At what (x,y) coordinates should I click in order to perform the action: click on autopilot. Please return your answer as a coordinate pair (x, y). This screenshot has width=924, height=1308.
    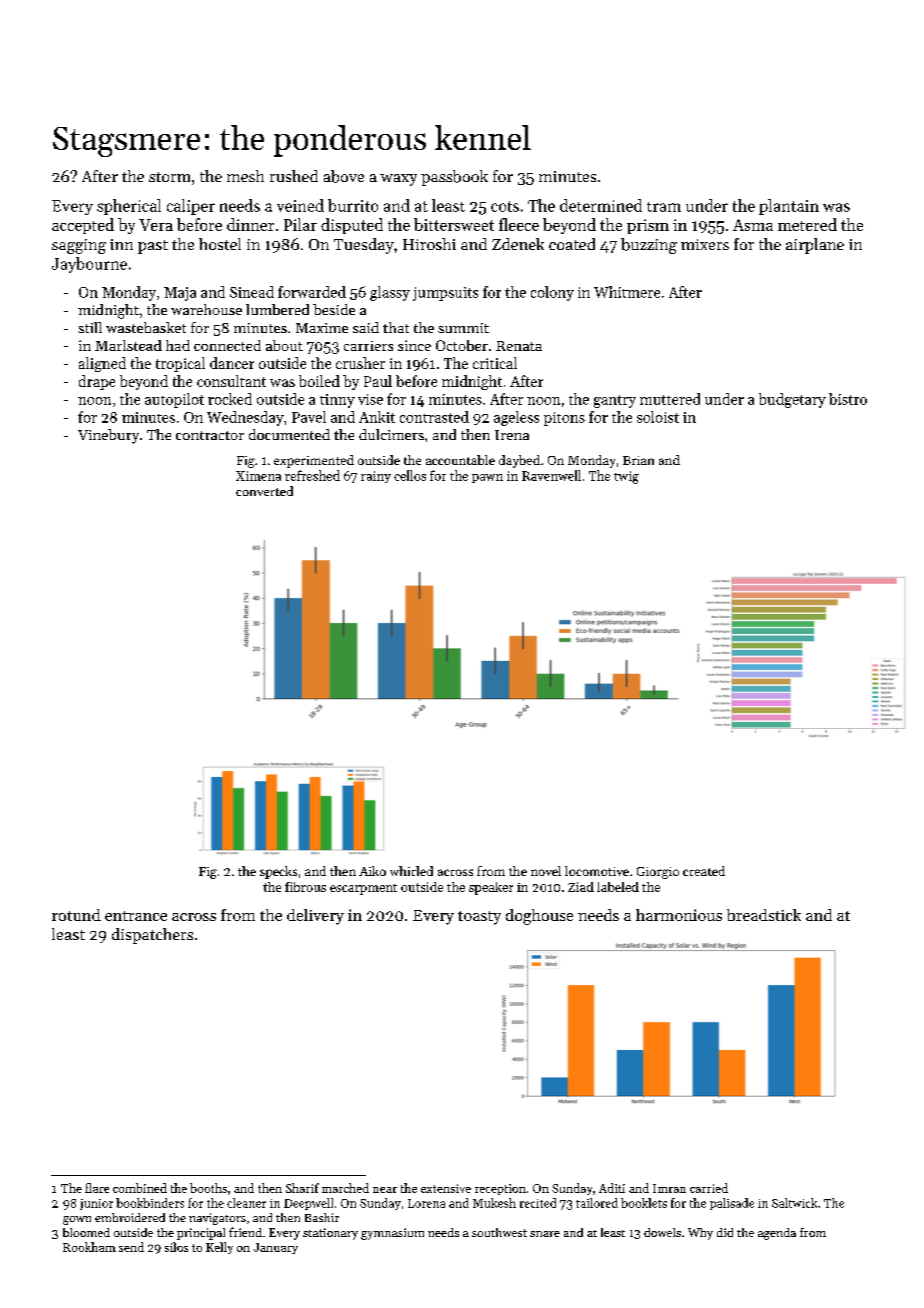
    Looking at the image, I should click on (174, 400).
